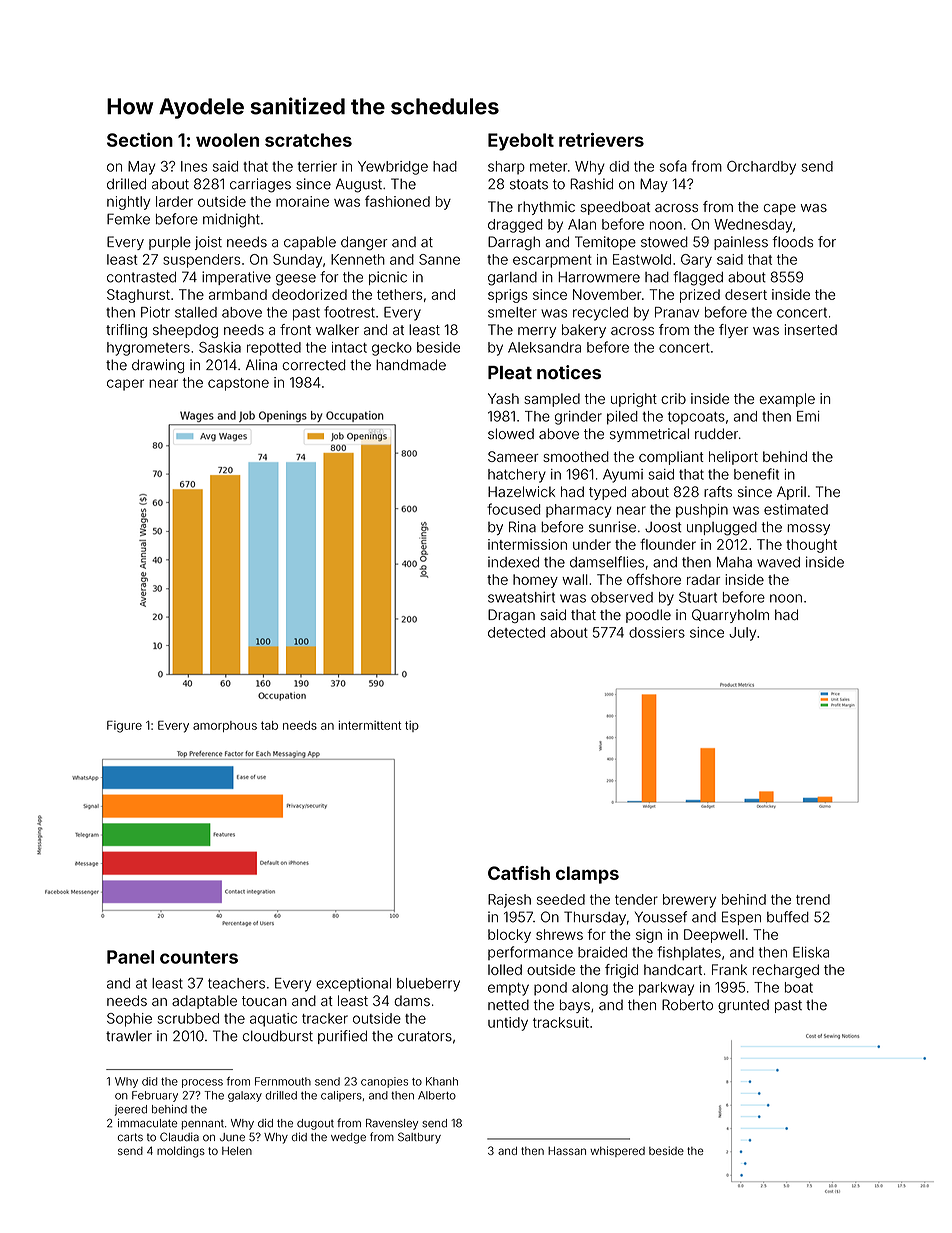 The height and width of the screenshot is (1233, 952). What do you see at coordinates (155, 312) in the screenshot?
I see `Piotr` at bounding box center [155, 312].
